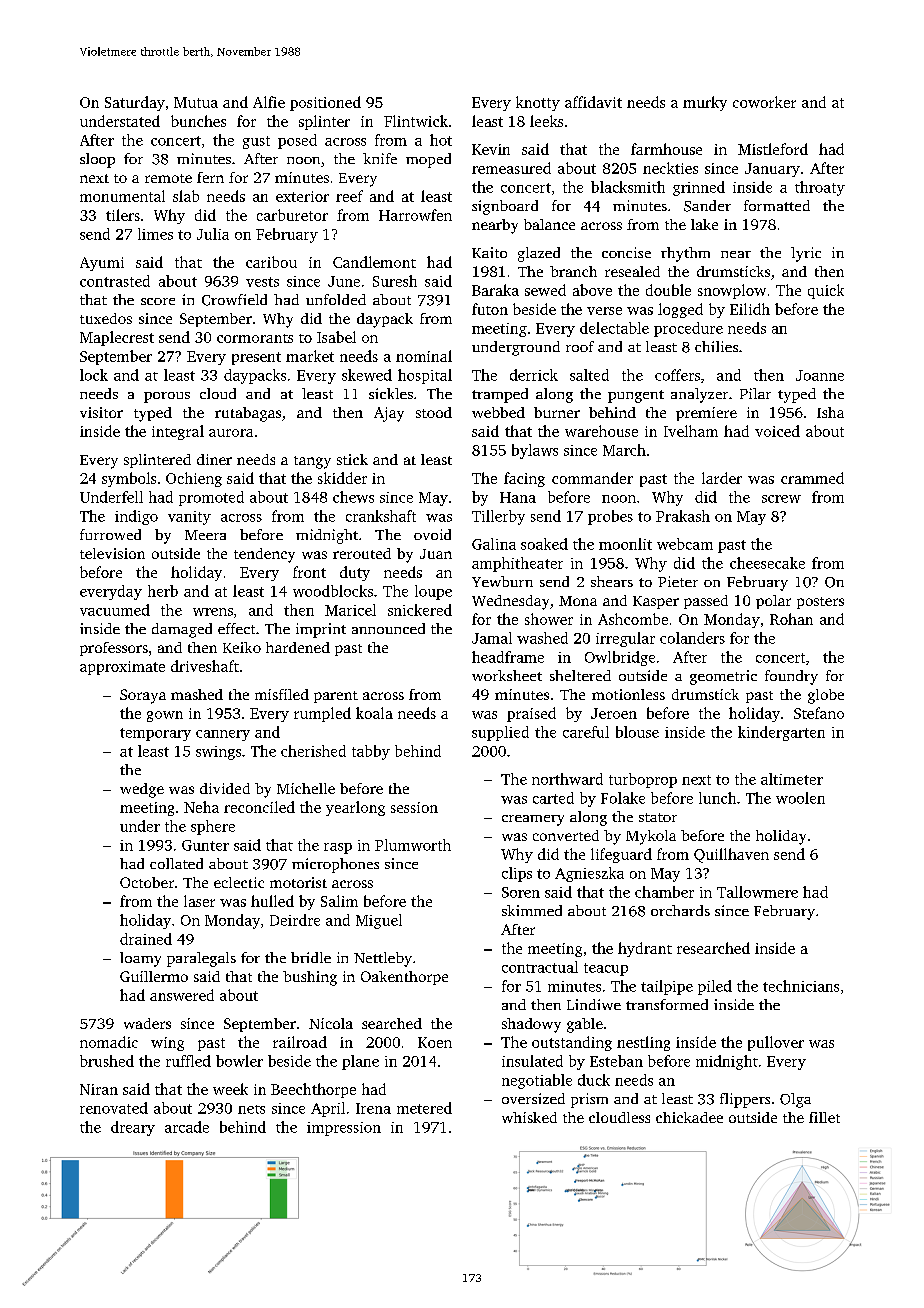 This document has width=924, height=1308. Describe the element at coordinates (705, 103) in the document. I see `murky` at that location.
